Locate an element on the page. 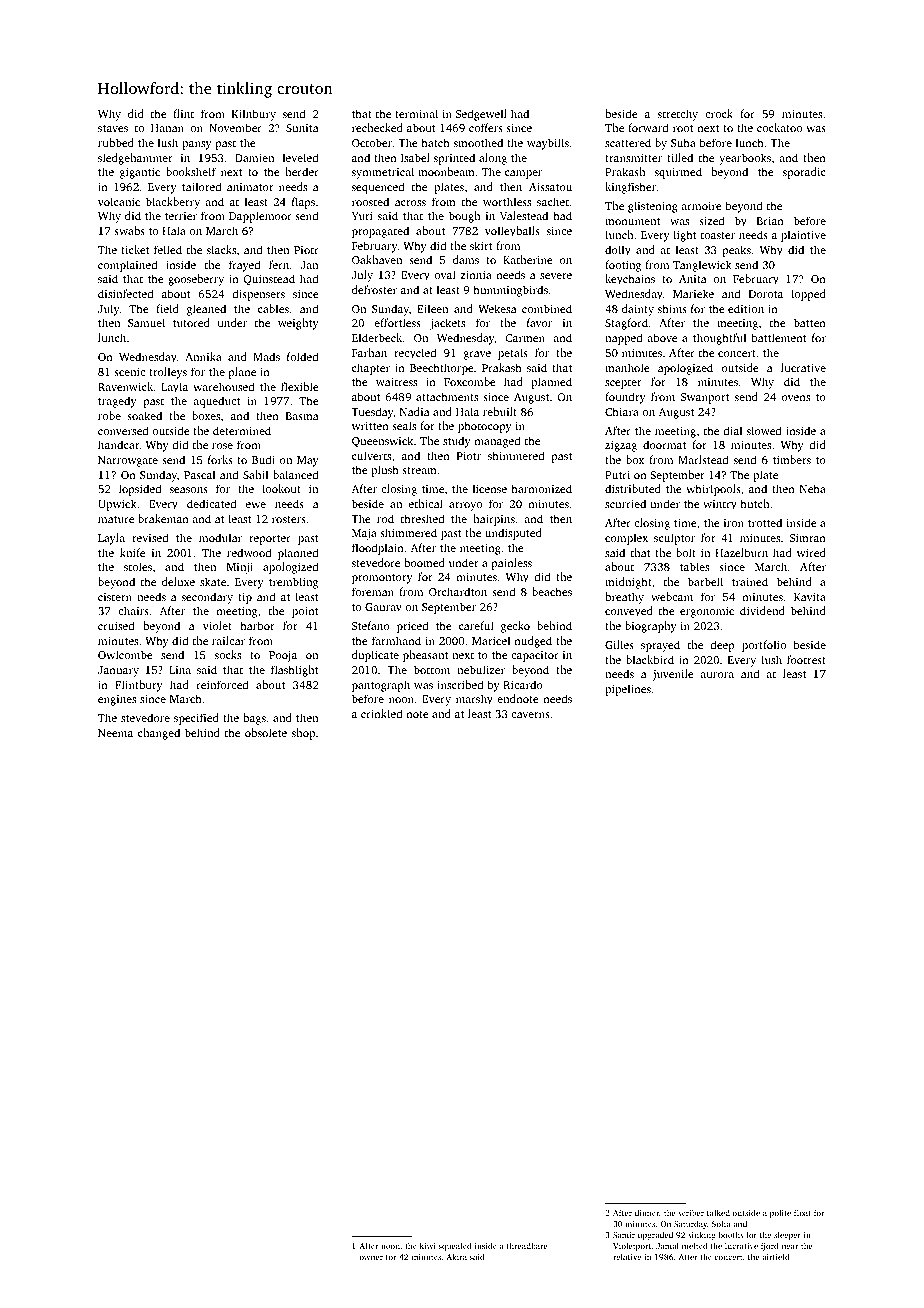 This document has width=924, height=1308. kiwi is located at coordinates (428, 1245).
